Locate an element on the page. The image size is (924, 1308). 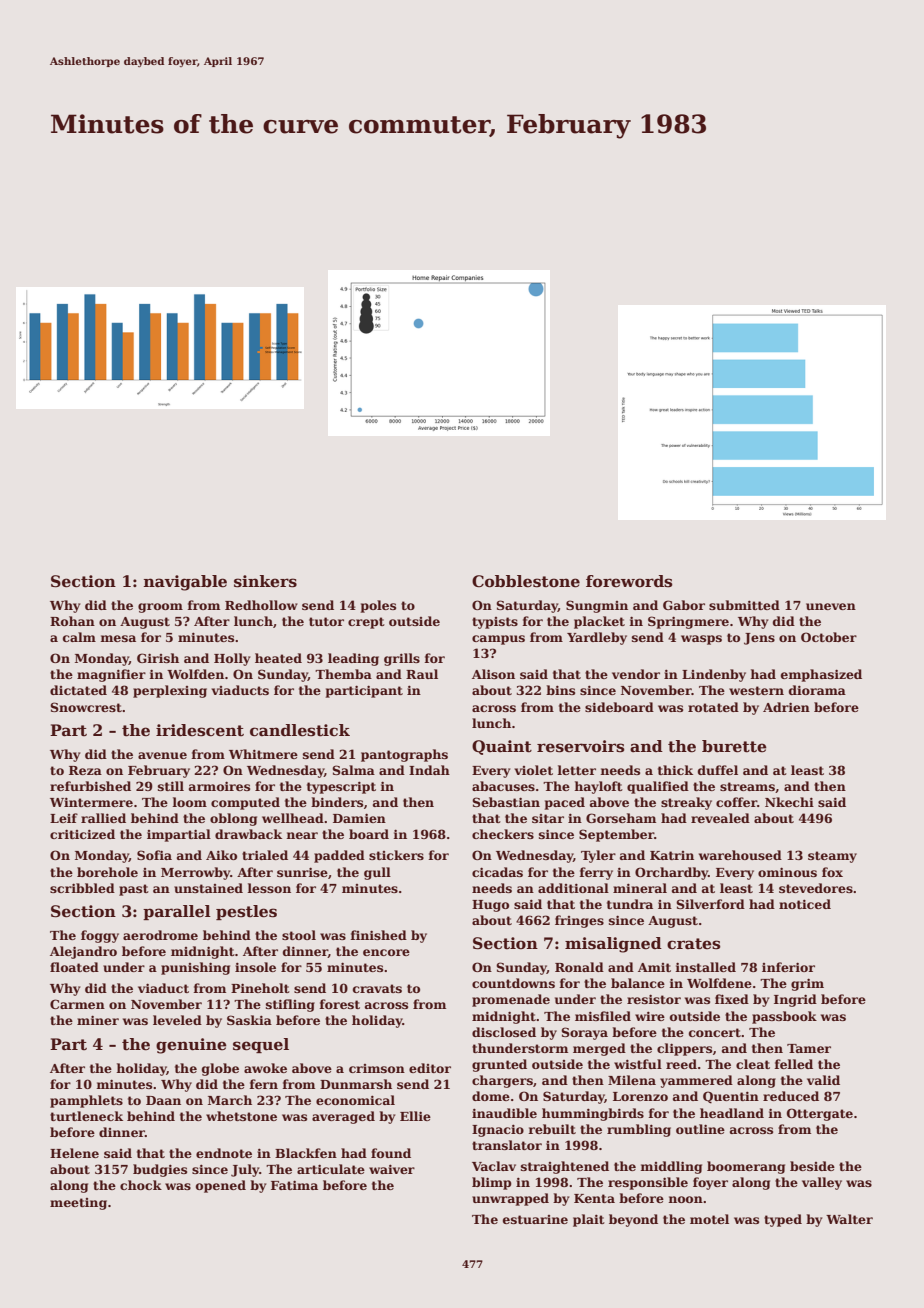
installed is located at coordinates (705, 967).
